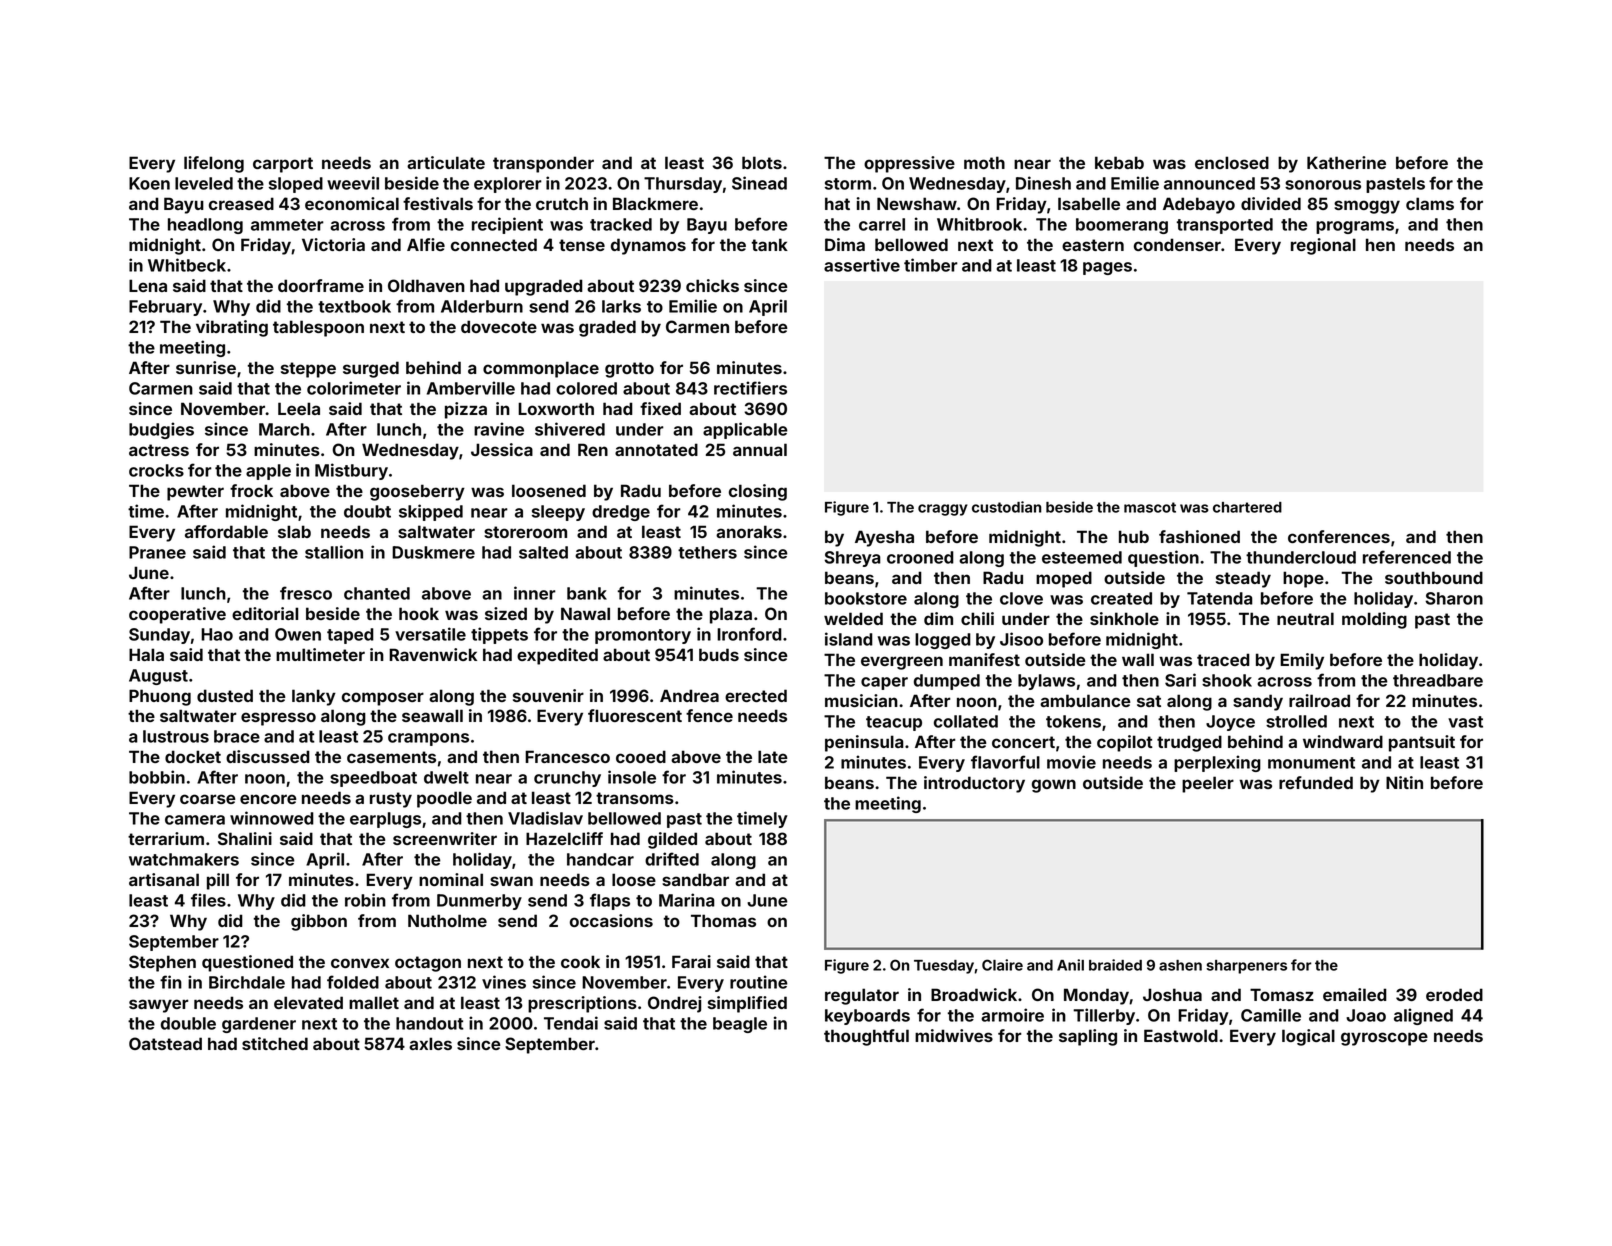 The image size is (1612, 1246). Describe the element at coordinates (430, 1043) in the screenshot. I see `axles` at that location.
